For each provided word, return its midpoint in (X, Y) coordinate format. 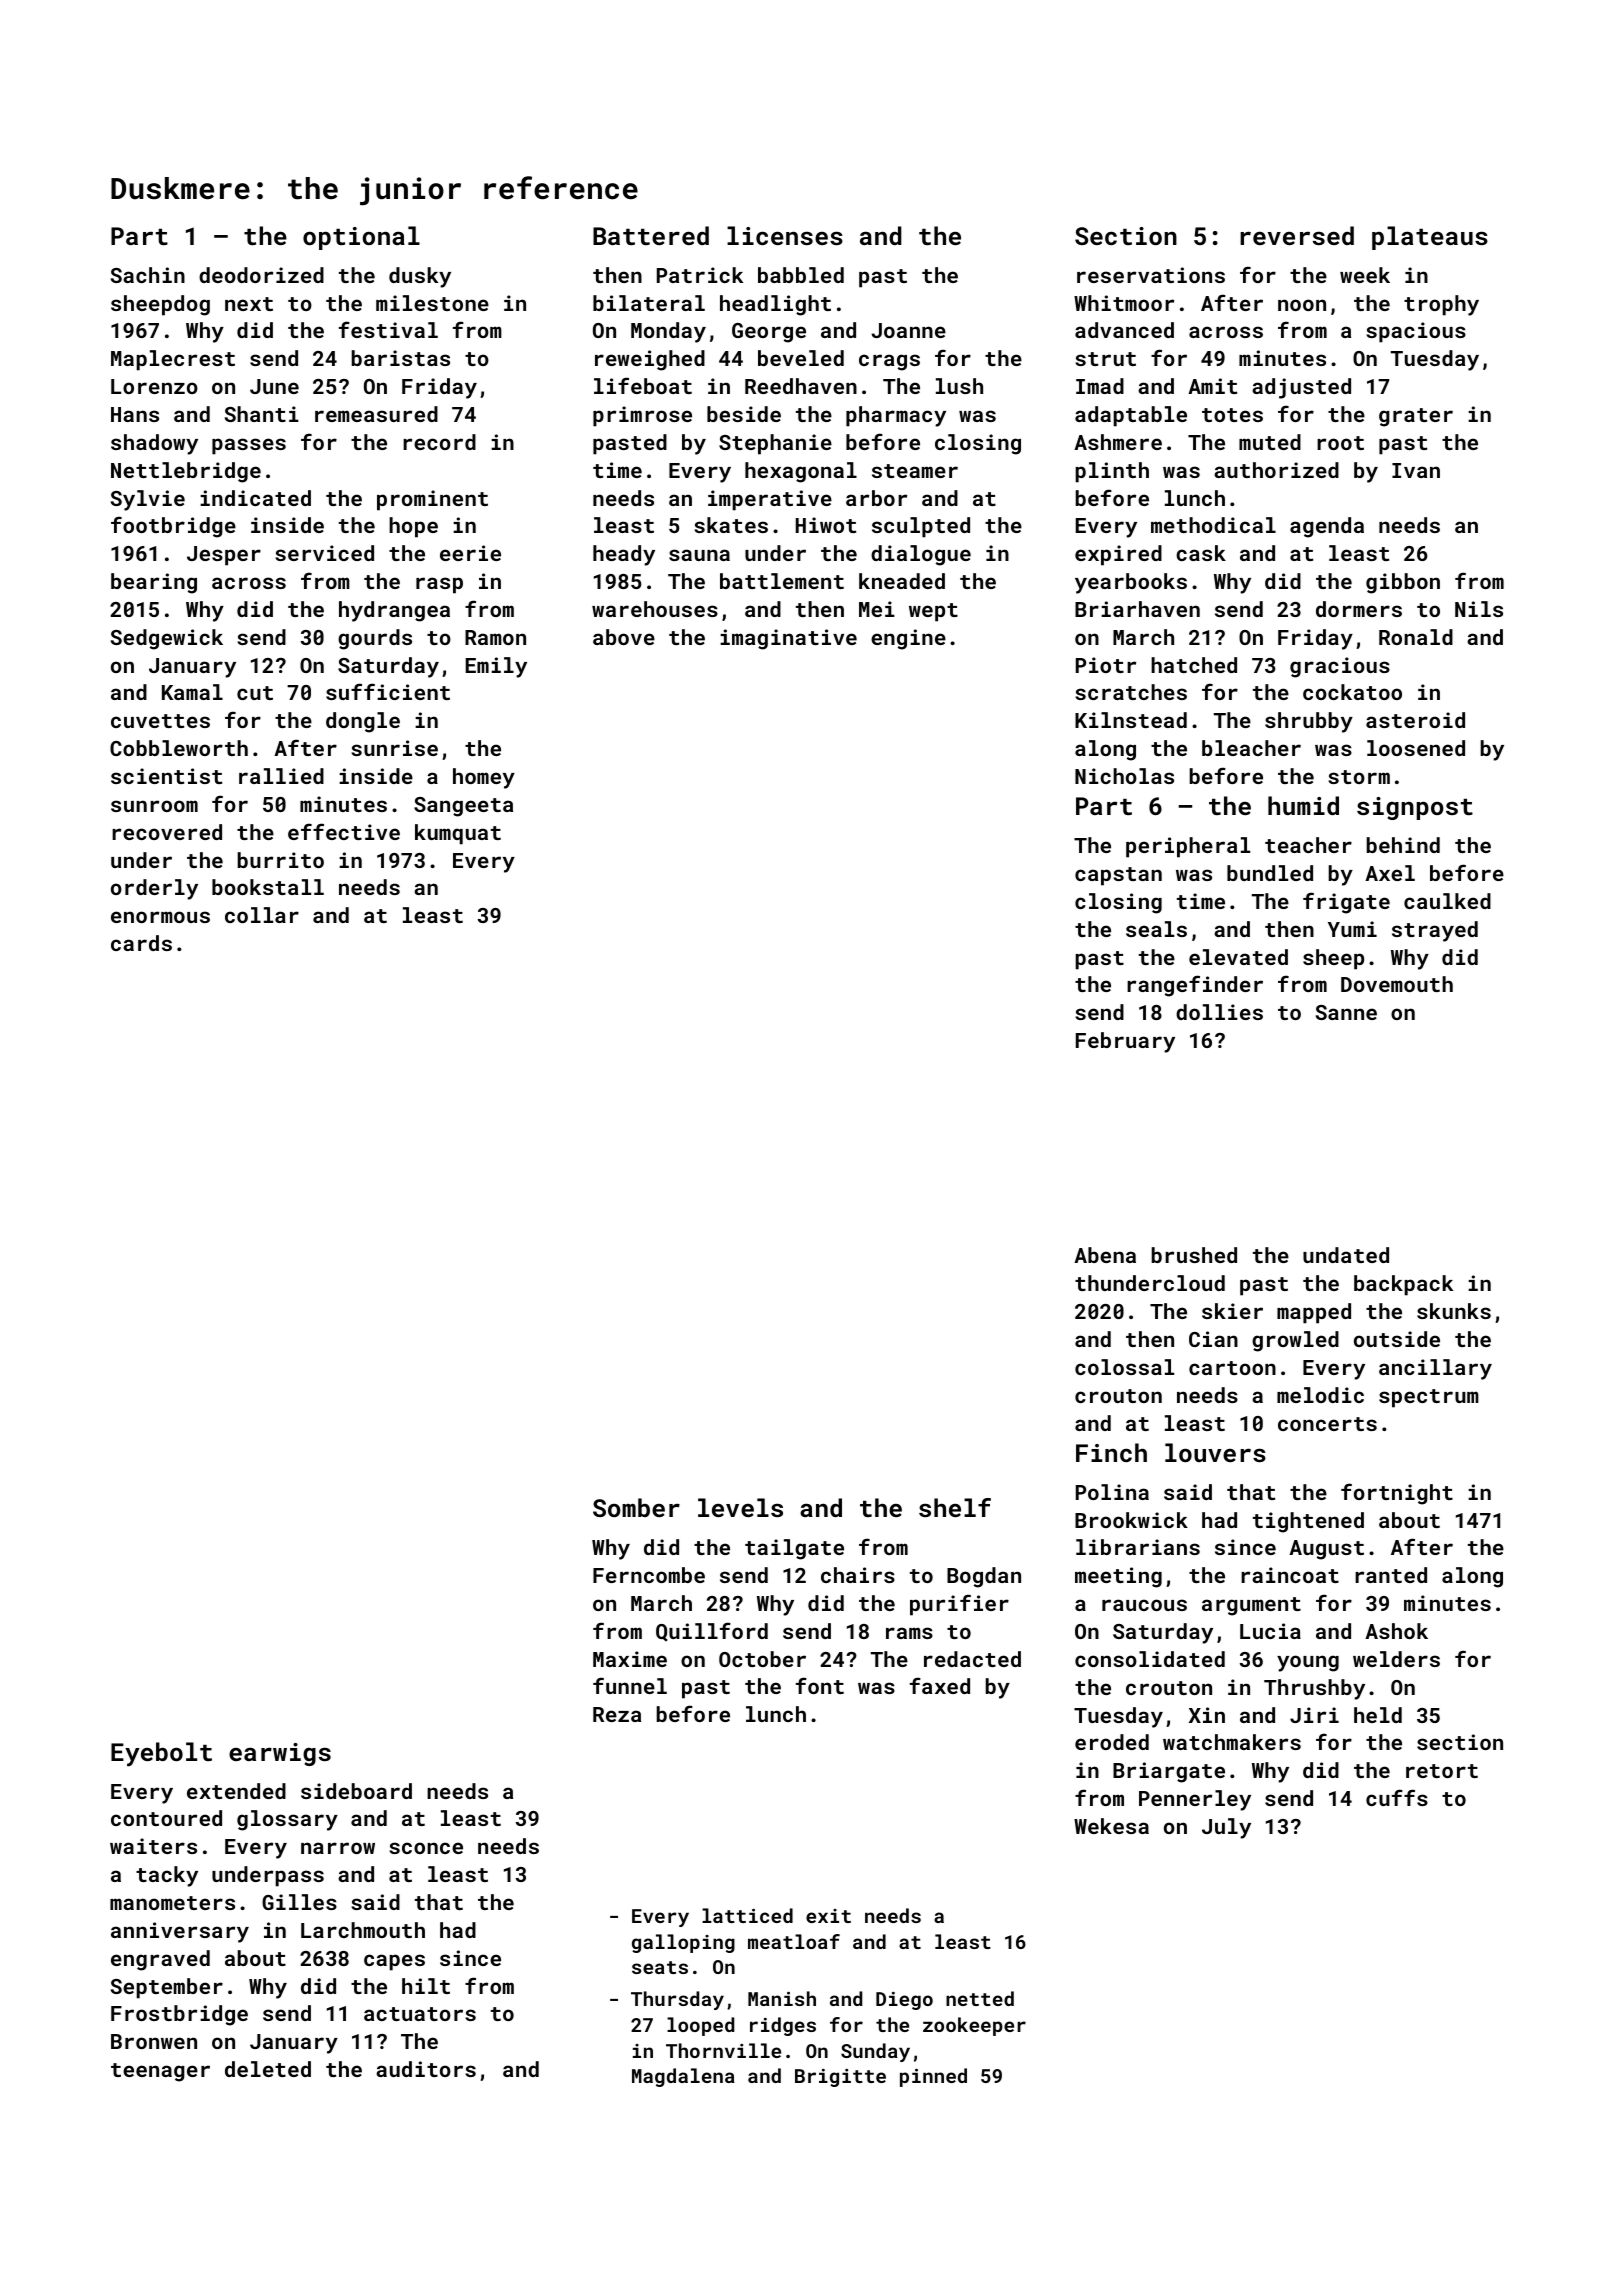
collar (262, 915)
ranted (1391, 1575)
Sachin (148, 275)
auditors (426, 2069)
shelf (955, 1507)
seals (1156, 929)
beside (744, 414)
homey (484, 778)
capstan (1118, 876)
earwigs (280, 1754)
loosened (1416, 748)
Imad (1100, 386)
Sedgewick (167, 639)
